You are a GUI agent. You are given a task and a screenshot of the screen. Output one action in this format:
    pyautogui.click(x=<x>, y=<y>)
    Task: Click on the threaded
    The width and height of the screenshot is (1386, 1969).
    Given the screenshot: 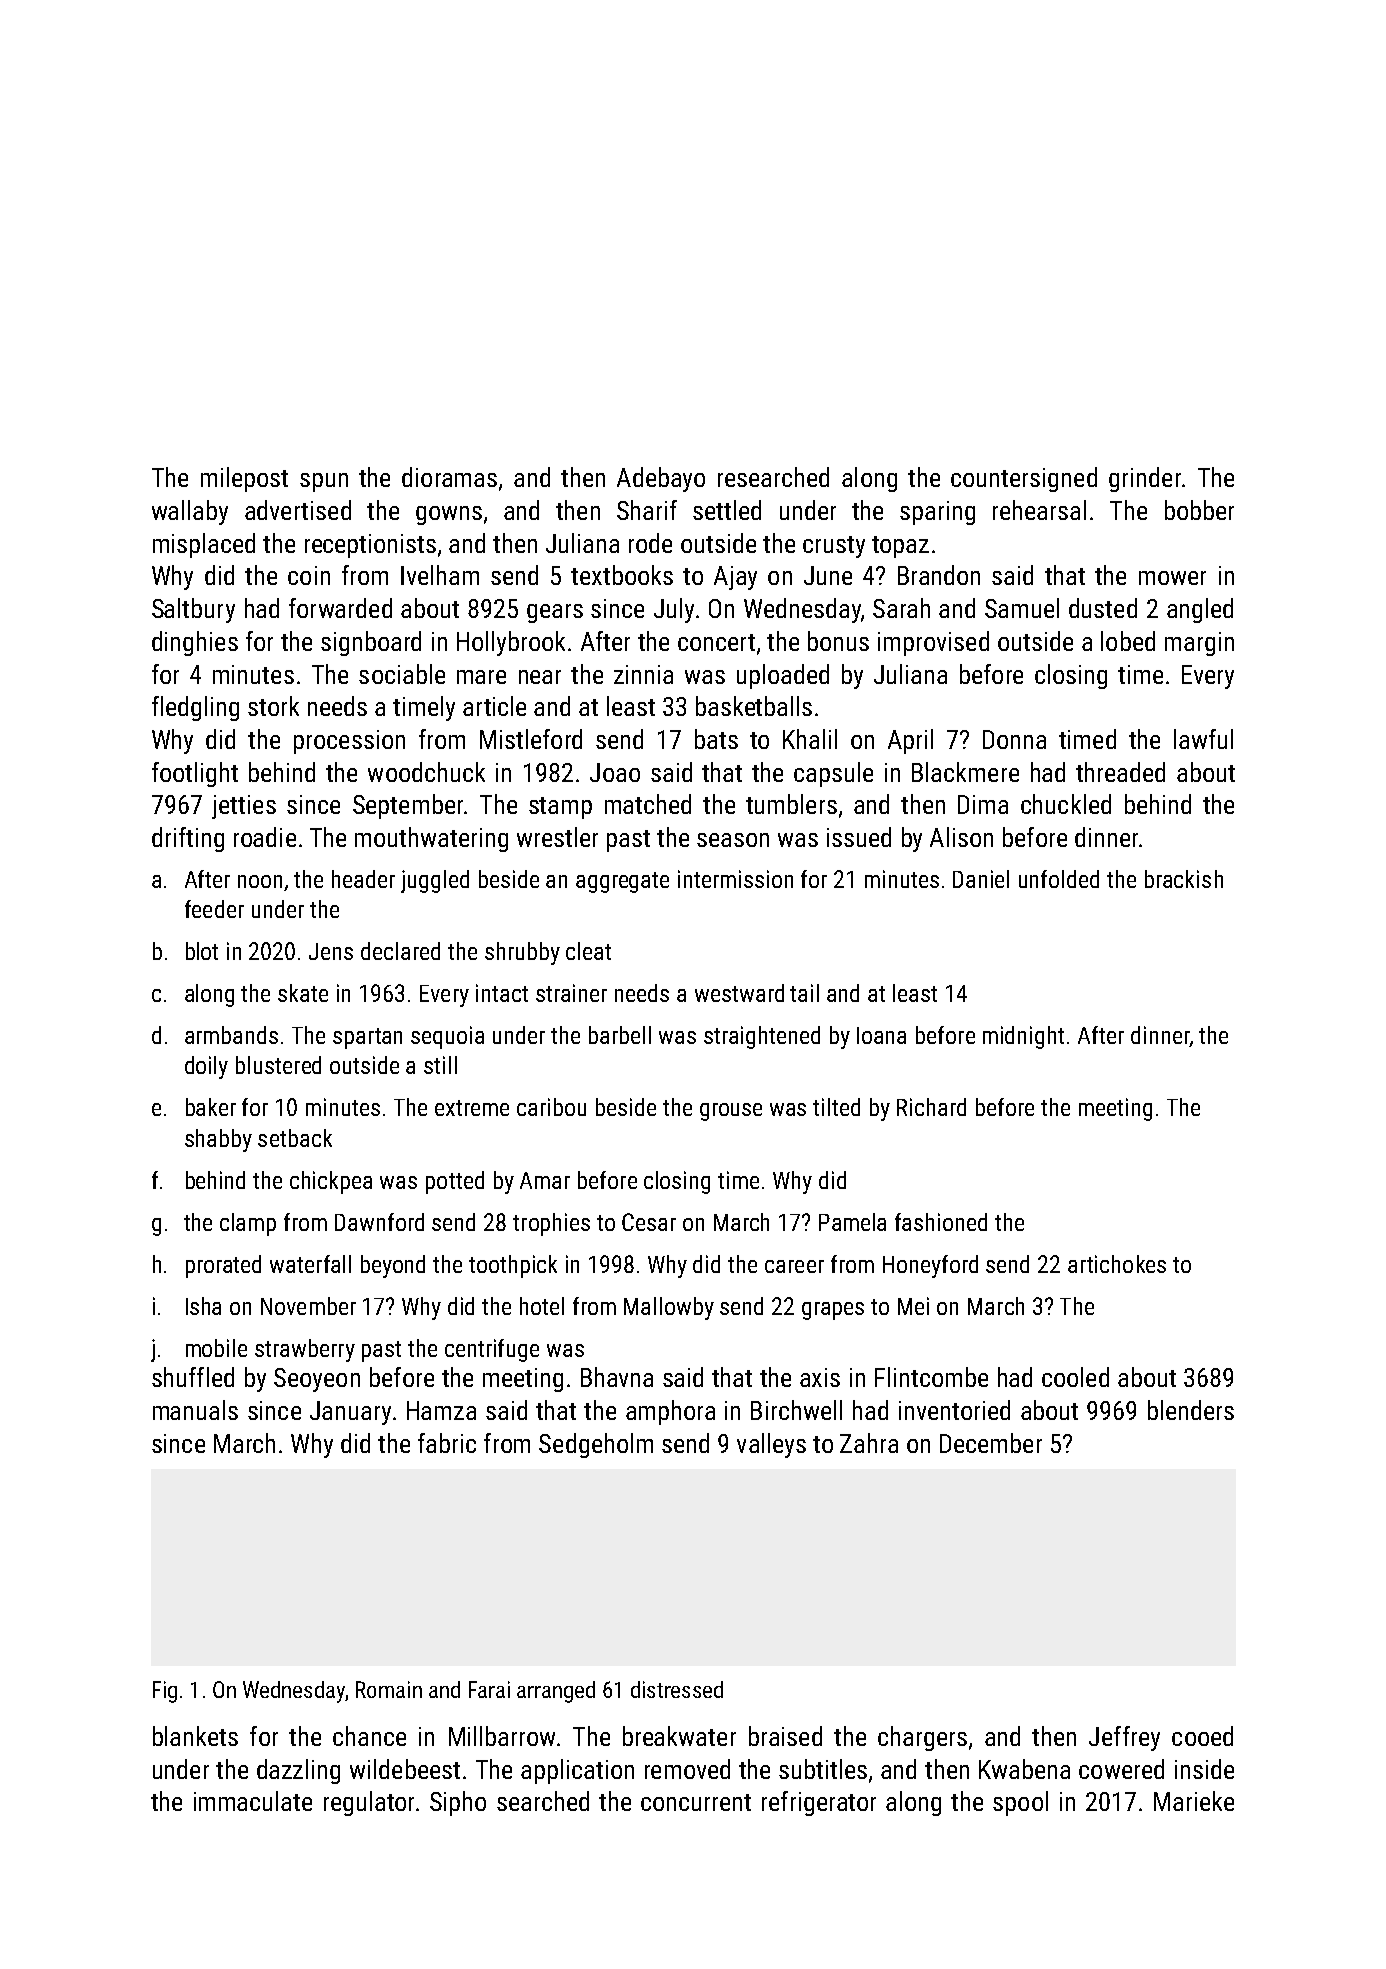 What is the action you would take?
    pyautogui.click(x=1120, y=772)
